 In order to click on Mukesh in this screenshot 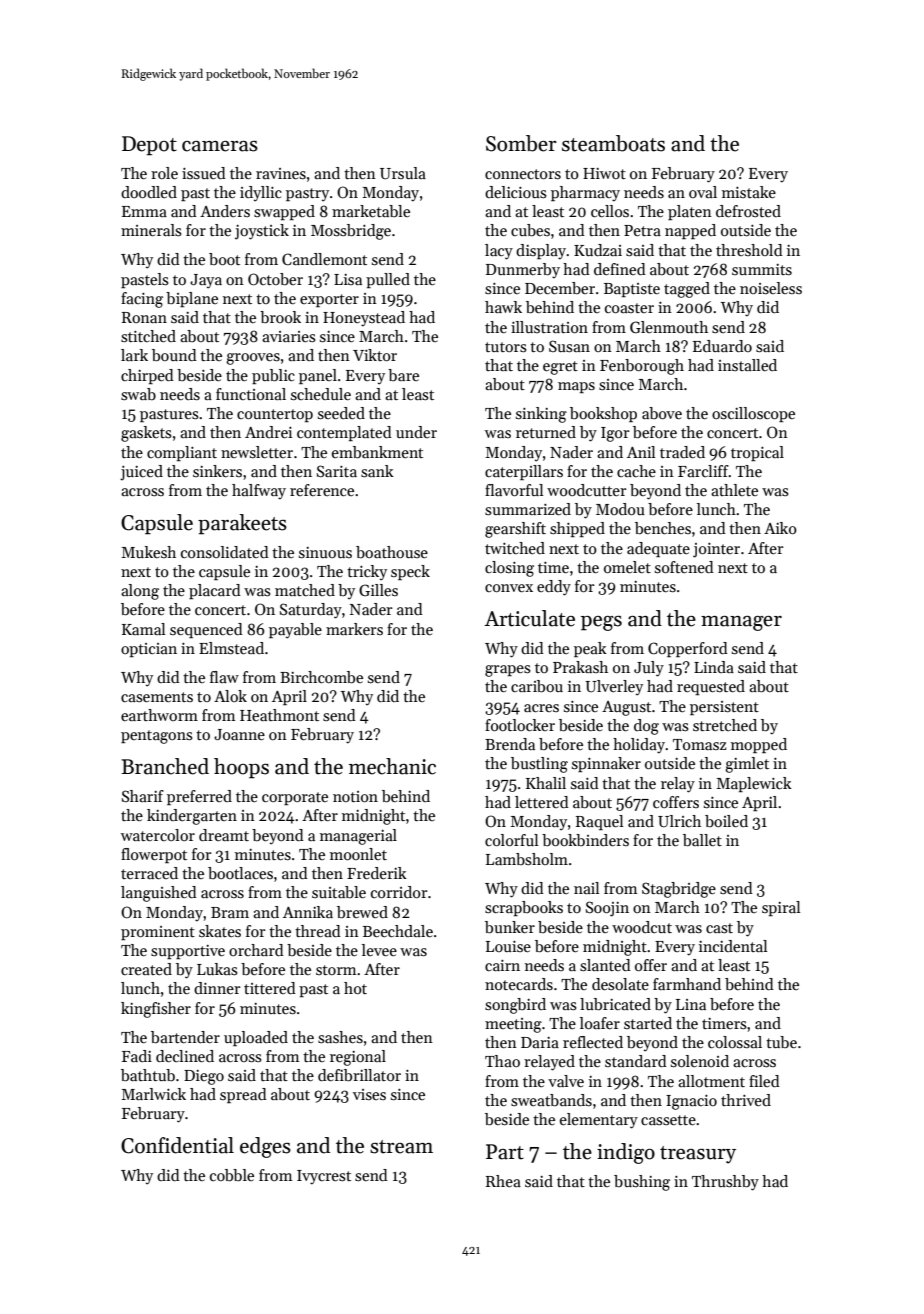, I will do `click(149, 552)`.
